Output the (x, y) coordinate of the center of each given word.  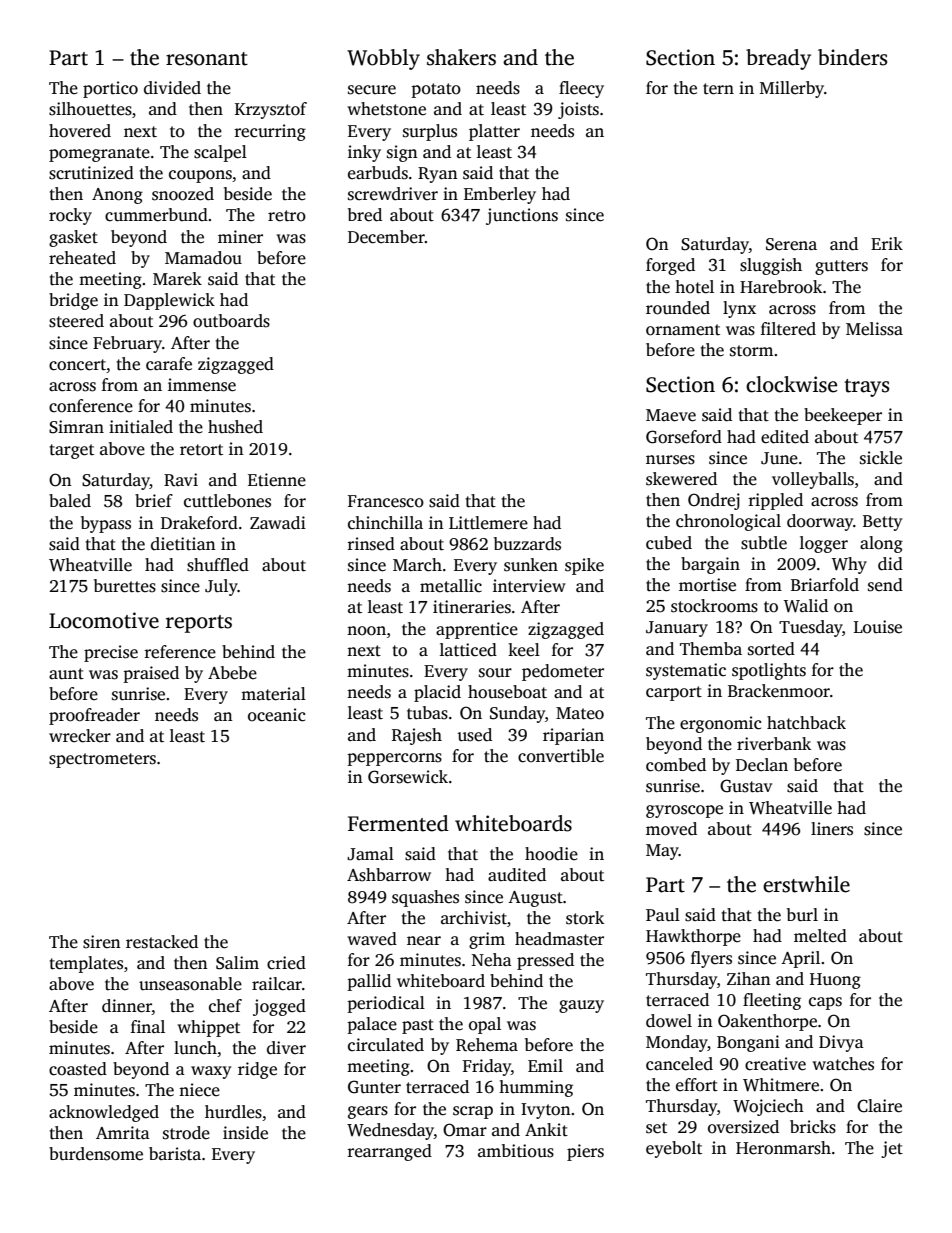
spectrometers (102, 760)
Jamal (370, 854)
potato (436, 90)
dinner (127, 1006)
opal (485, 1025)
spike (584, 566)
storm (751, 351)
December (386, 237)
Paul (663, 915)
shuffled (218, 565)
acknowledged (104, 1113)
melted (820, 936)
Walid (806, 606)
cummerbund (156, 215)
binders (852, 57)
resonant (207, 59)
